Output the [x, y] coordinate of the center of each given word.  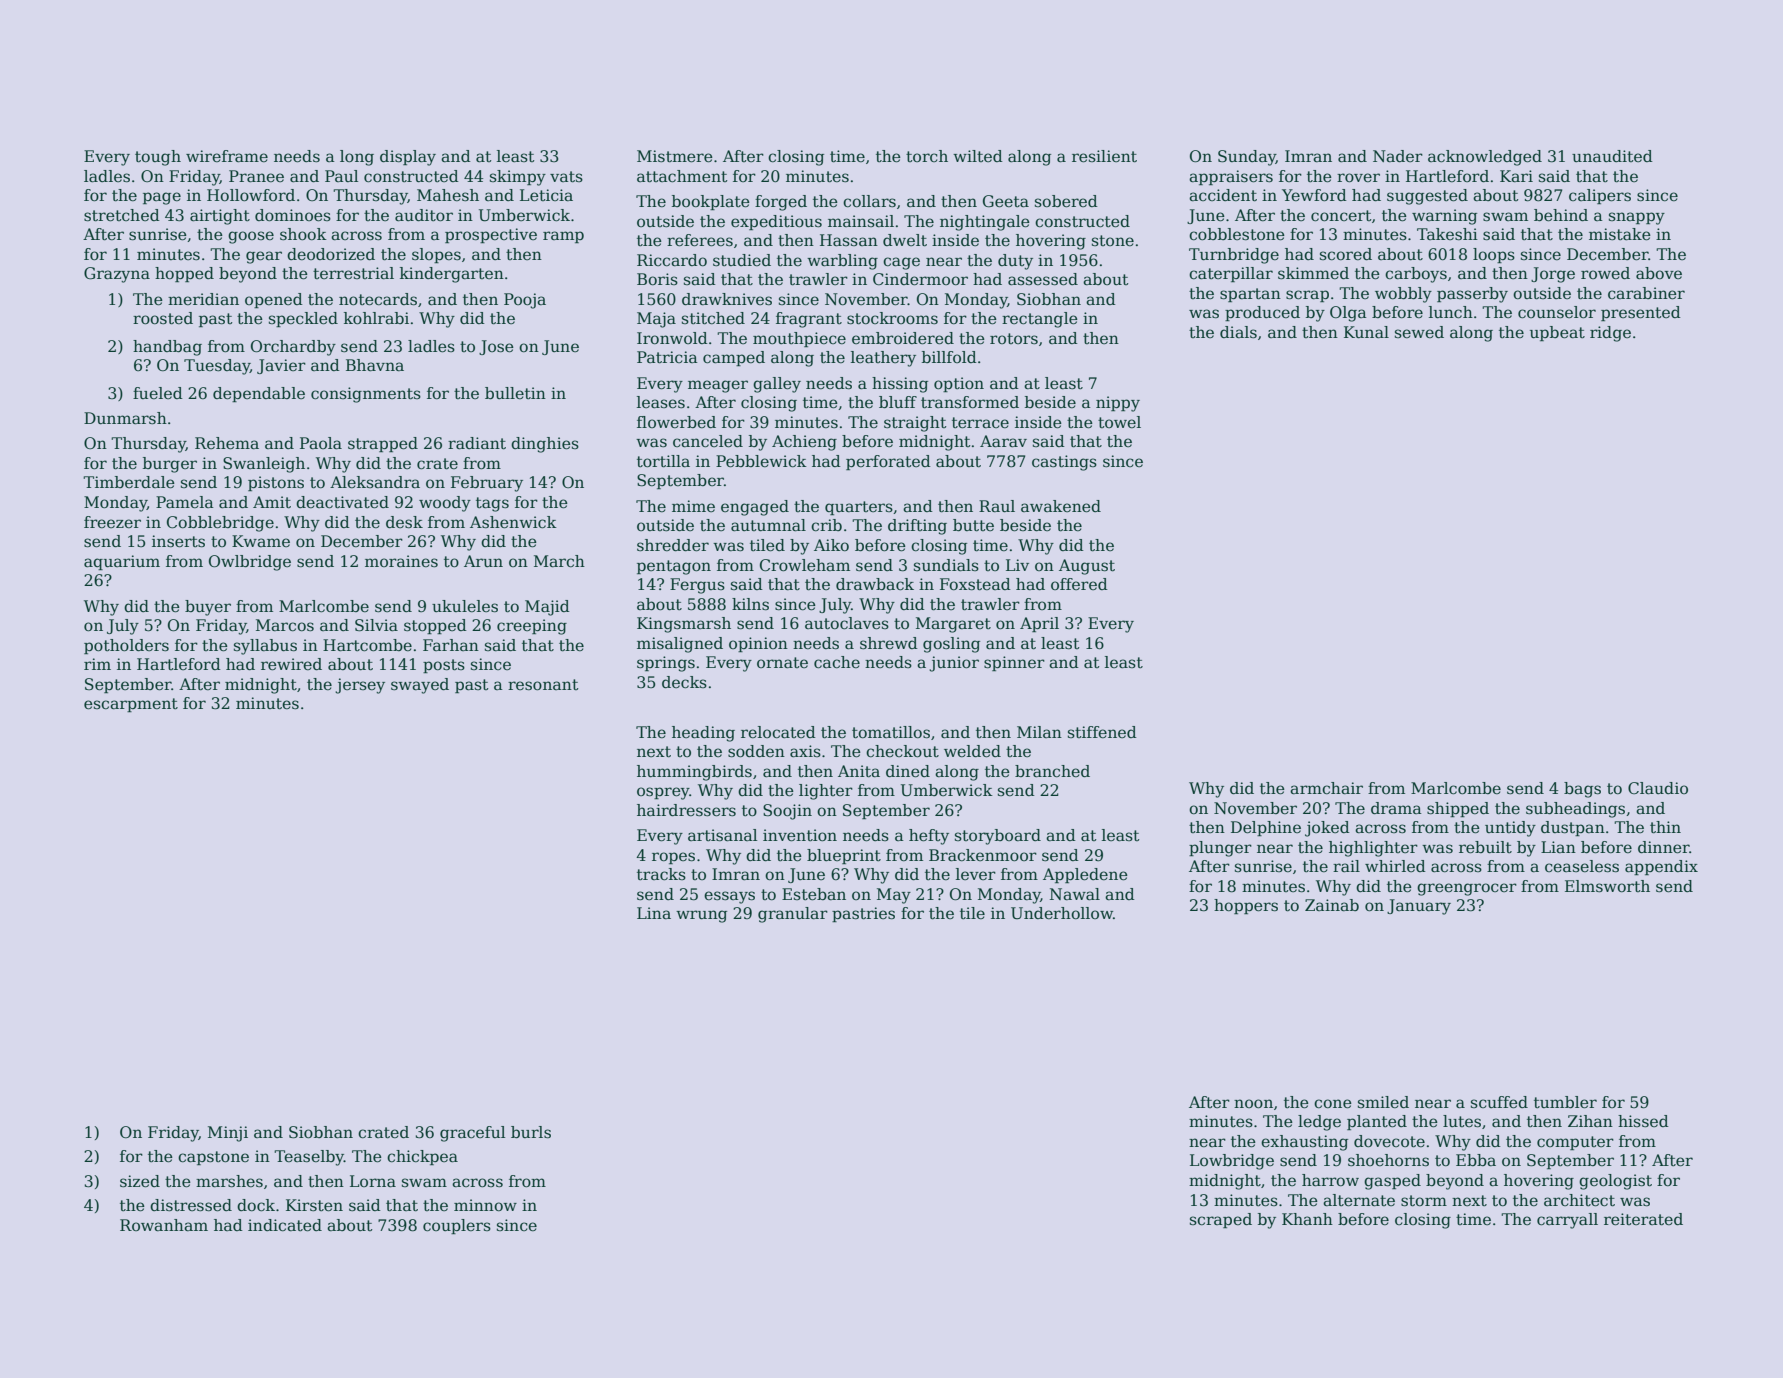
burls [531, 1132]
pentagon [674, 567]
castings [1064, 463]
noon [1253, 1104]
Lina [654, 913]
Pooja [525, 301]
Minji [228, 1134]
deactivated [342, 502]
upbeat [1557, 333]
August [1087, 567]
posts [444, 666]
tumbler [1565, 1102]
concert [1341, 216]
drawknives [727, 299]
